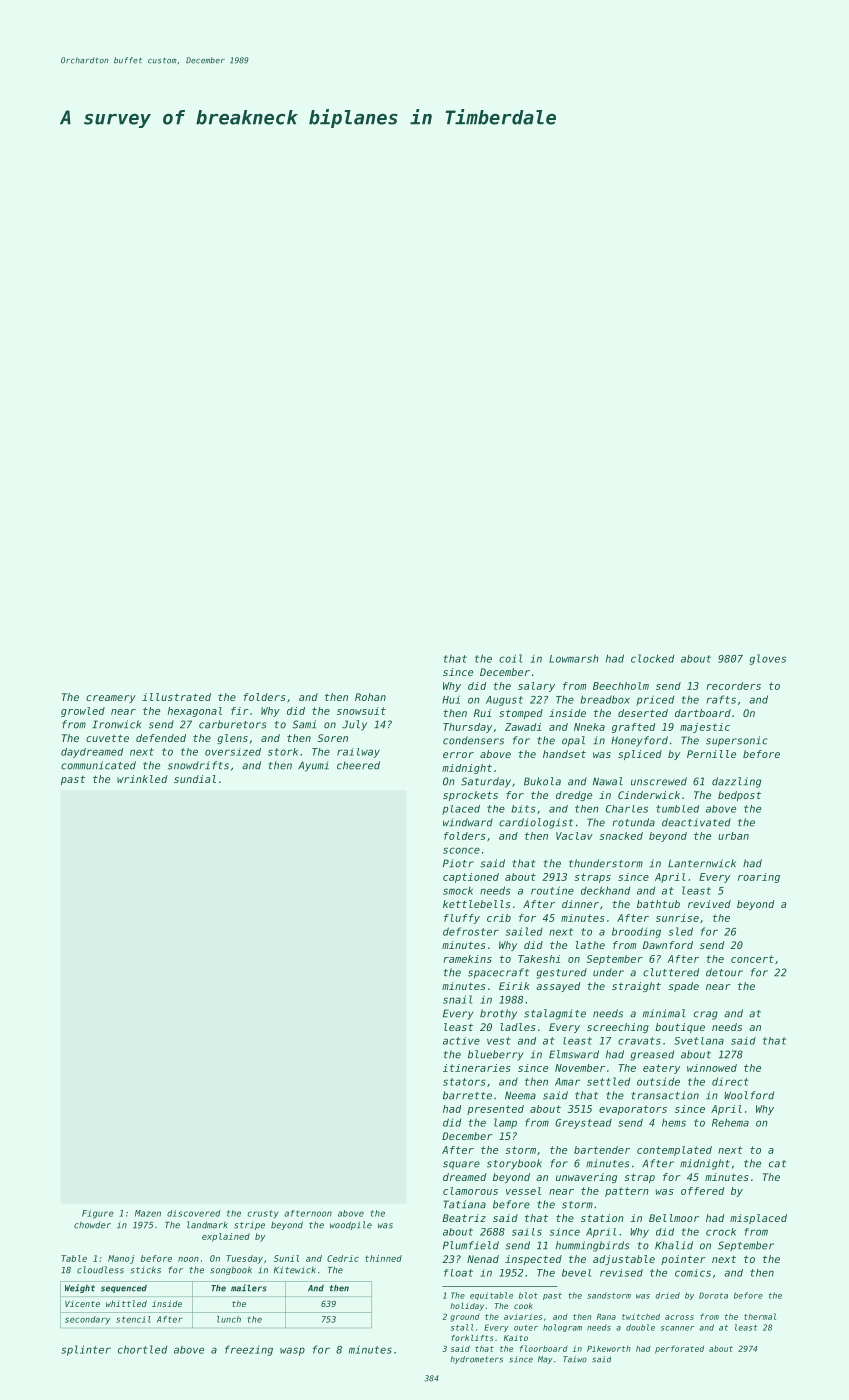 This screenshot has width=849, height=1400. What do you see at coordinates (142, 1349) in the screenshot?
I see `chortled` at bounding box center [142, 1349].
